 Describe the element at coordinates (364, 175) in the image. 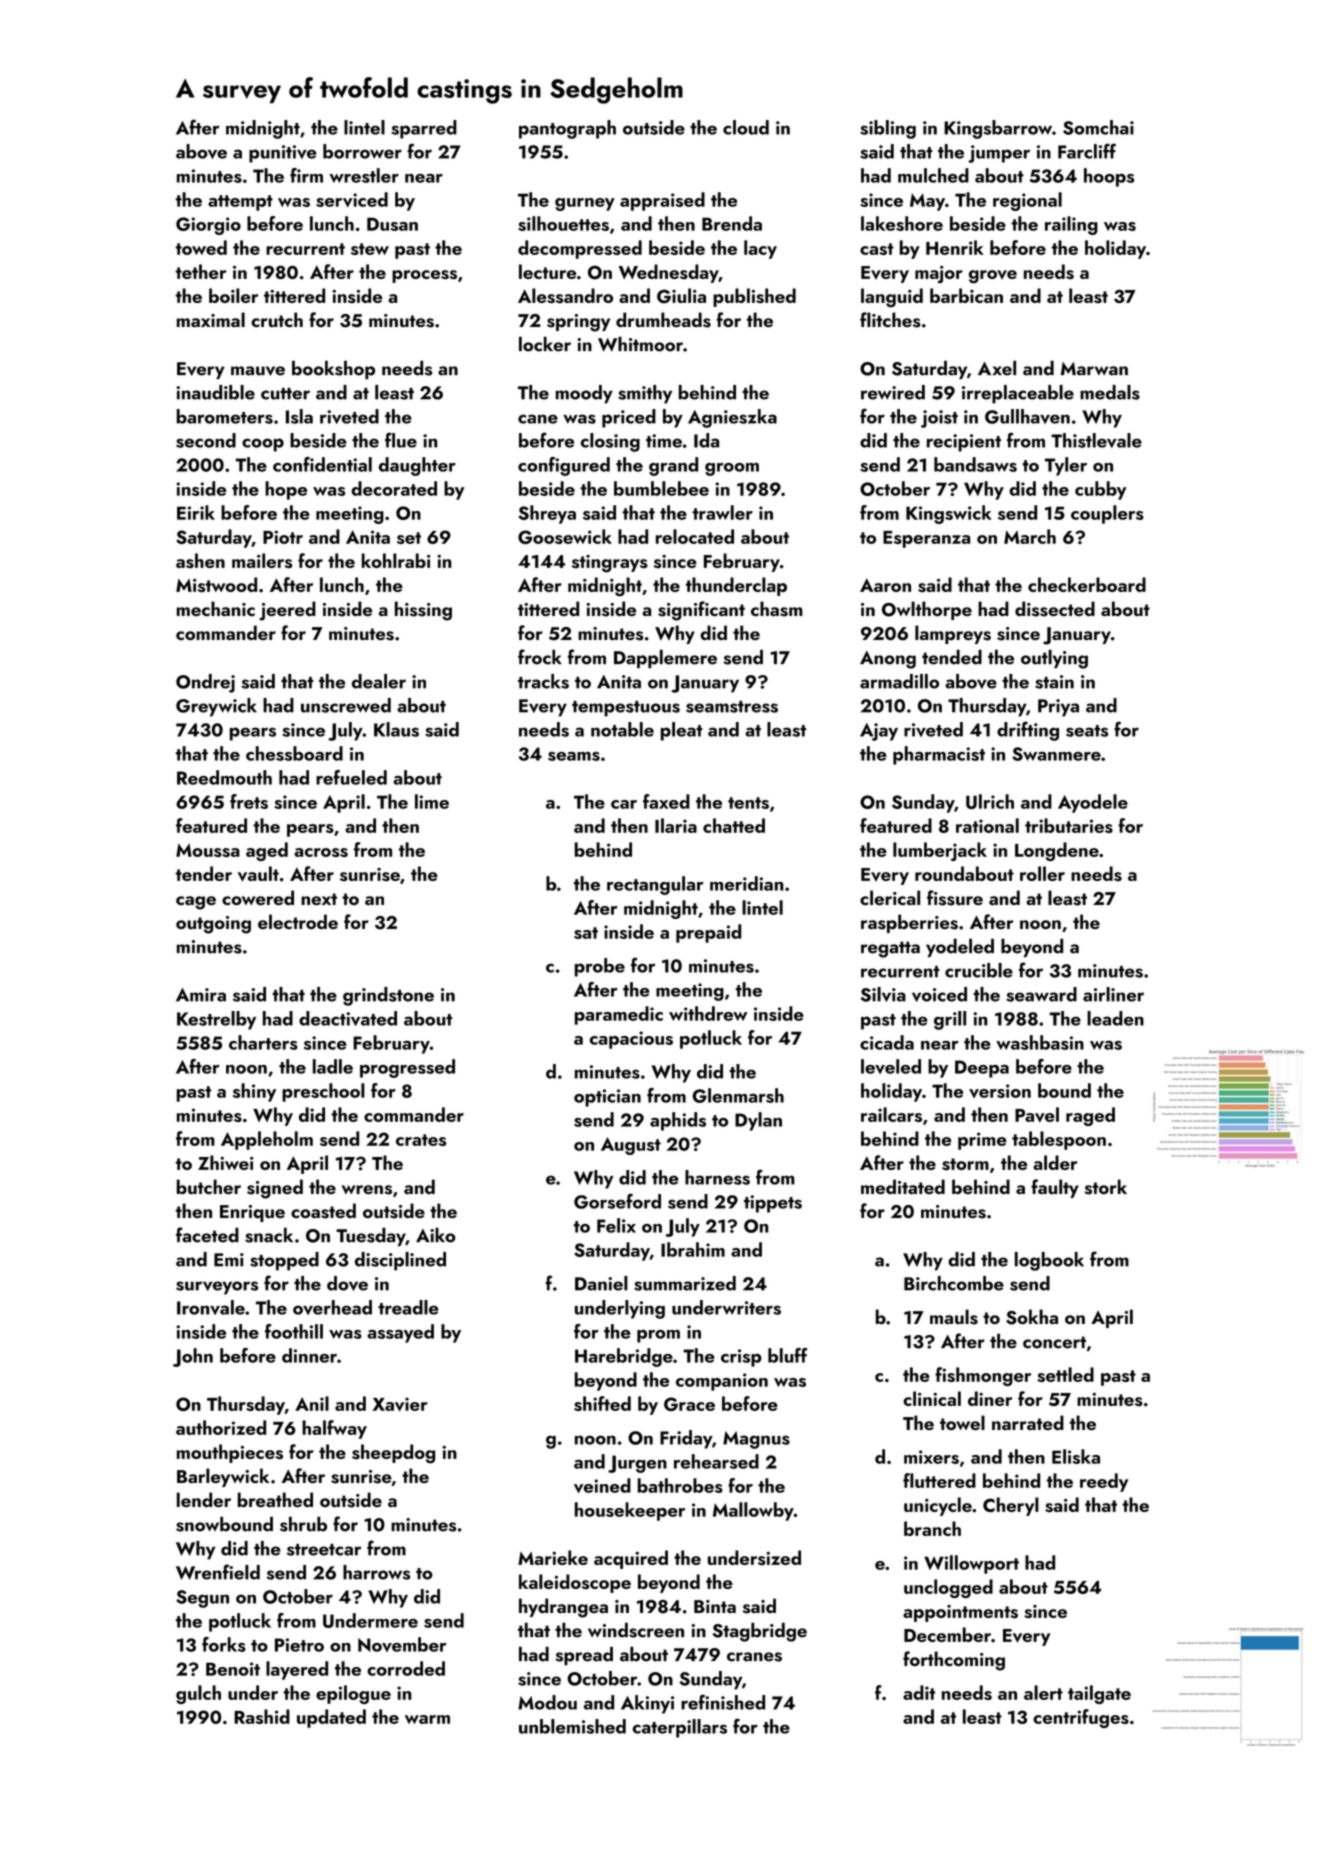

I see `wrestler` at that location.
